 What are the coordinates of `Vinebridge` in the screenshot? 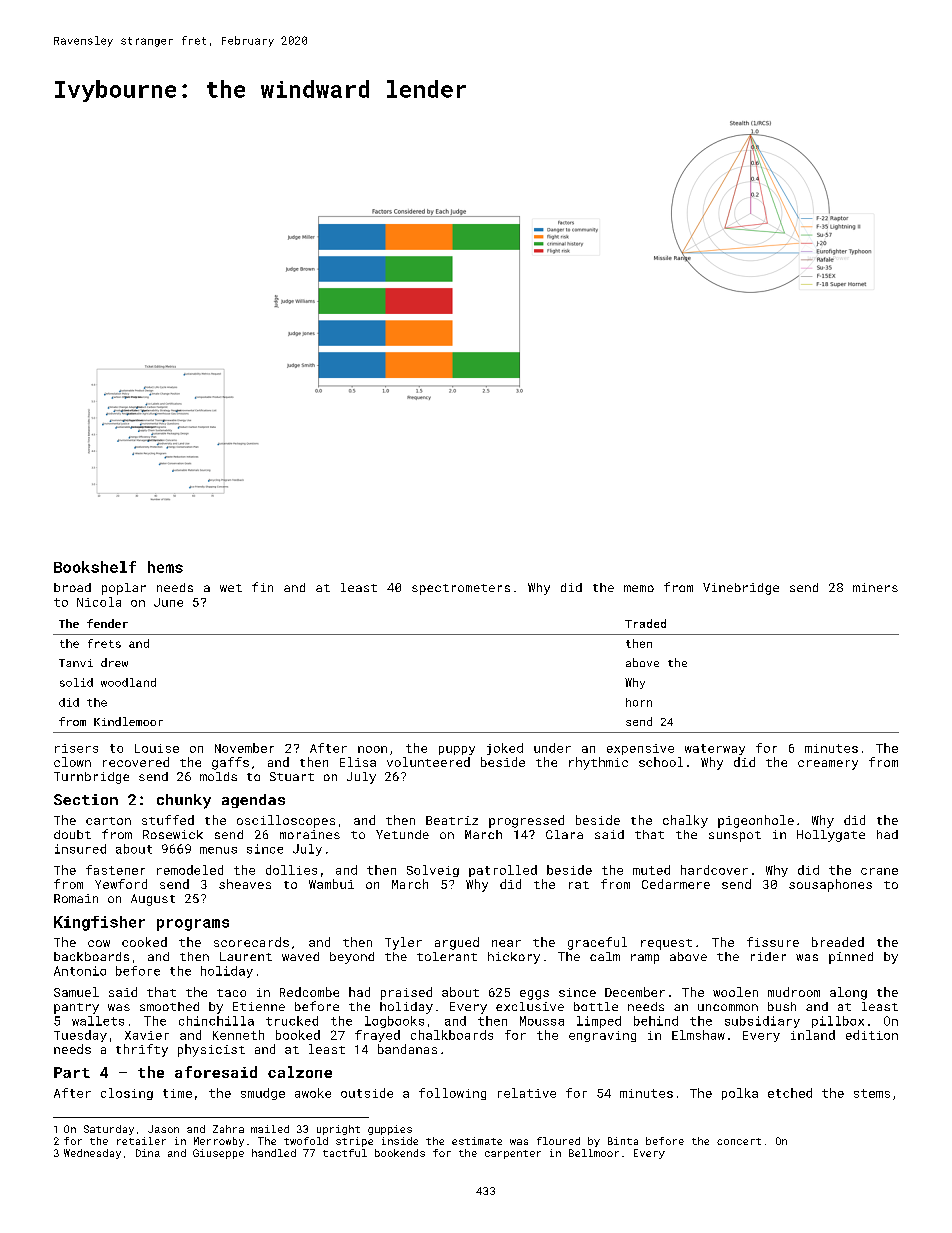 It's located at (741, 589).
